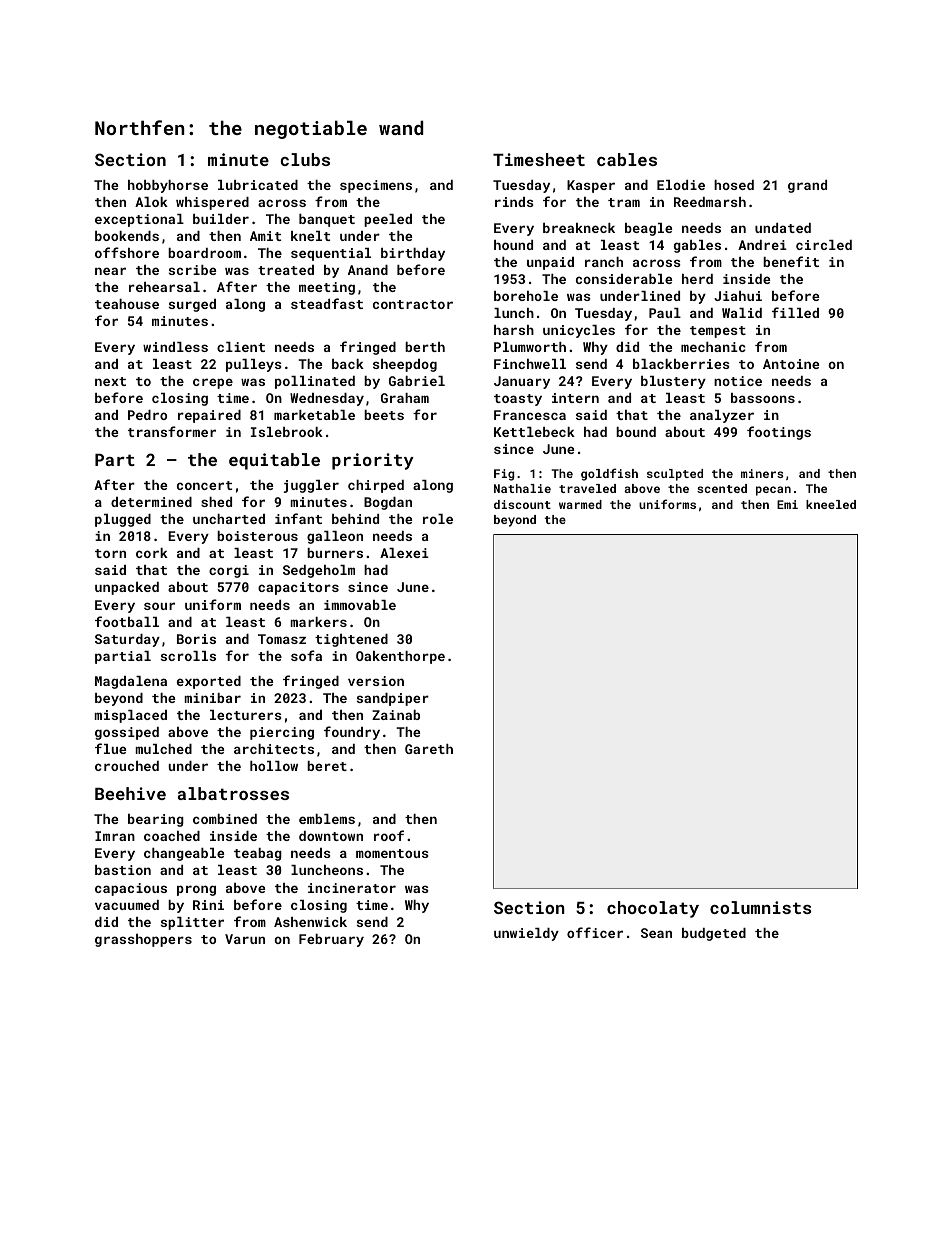 Image resolution: width=952 pixels, height=1233 pixels. Describe the element at coordinates (305, 159) in the screenshot. I see `clubs` at that location.
